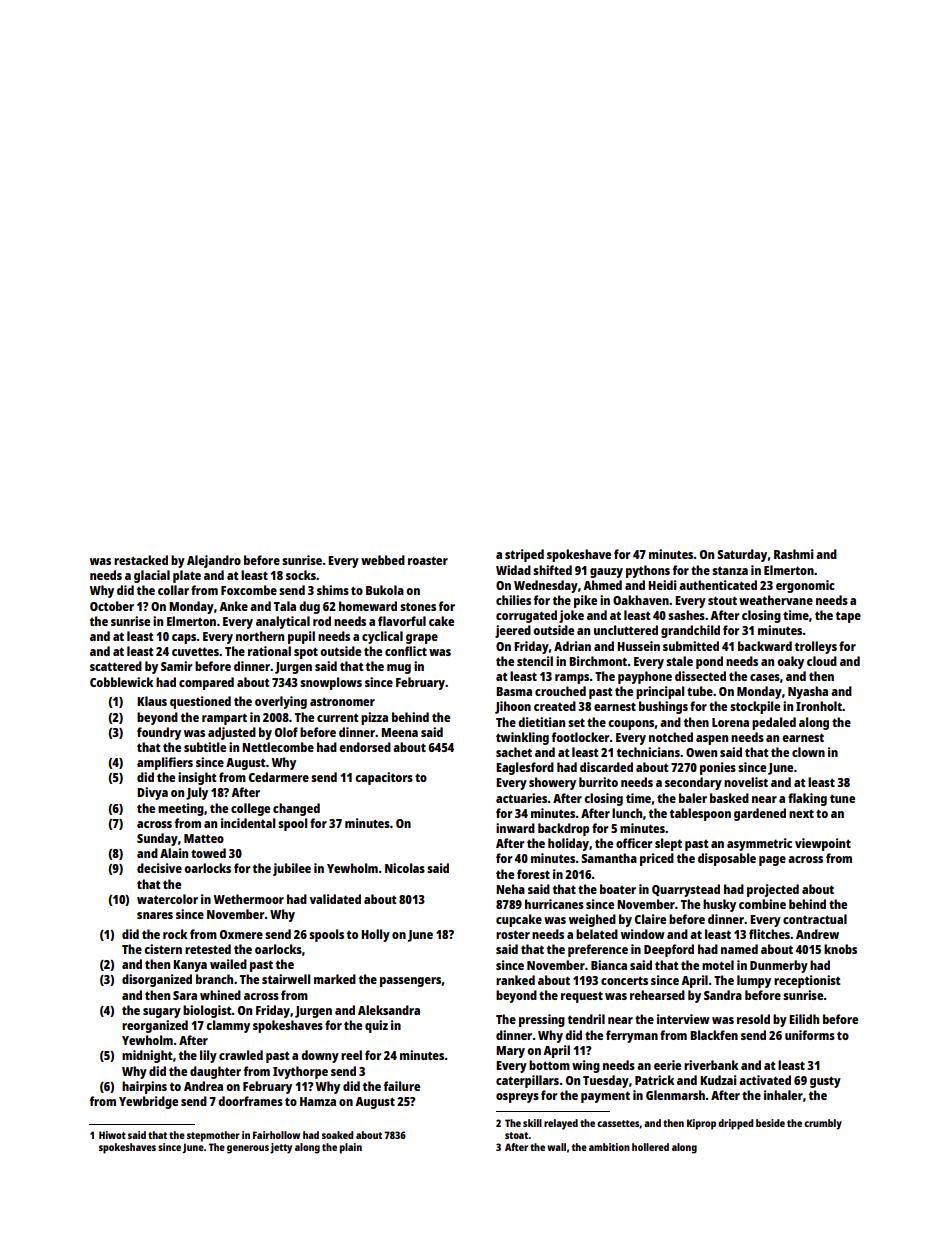 This image has height=1233, width=952. Describe the element at coordinates (605, 1097) in the image. I see `payment` at that location.
